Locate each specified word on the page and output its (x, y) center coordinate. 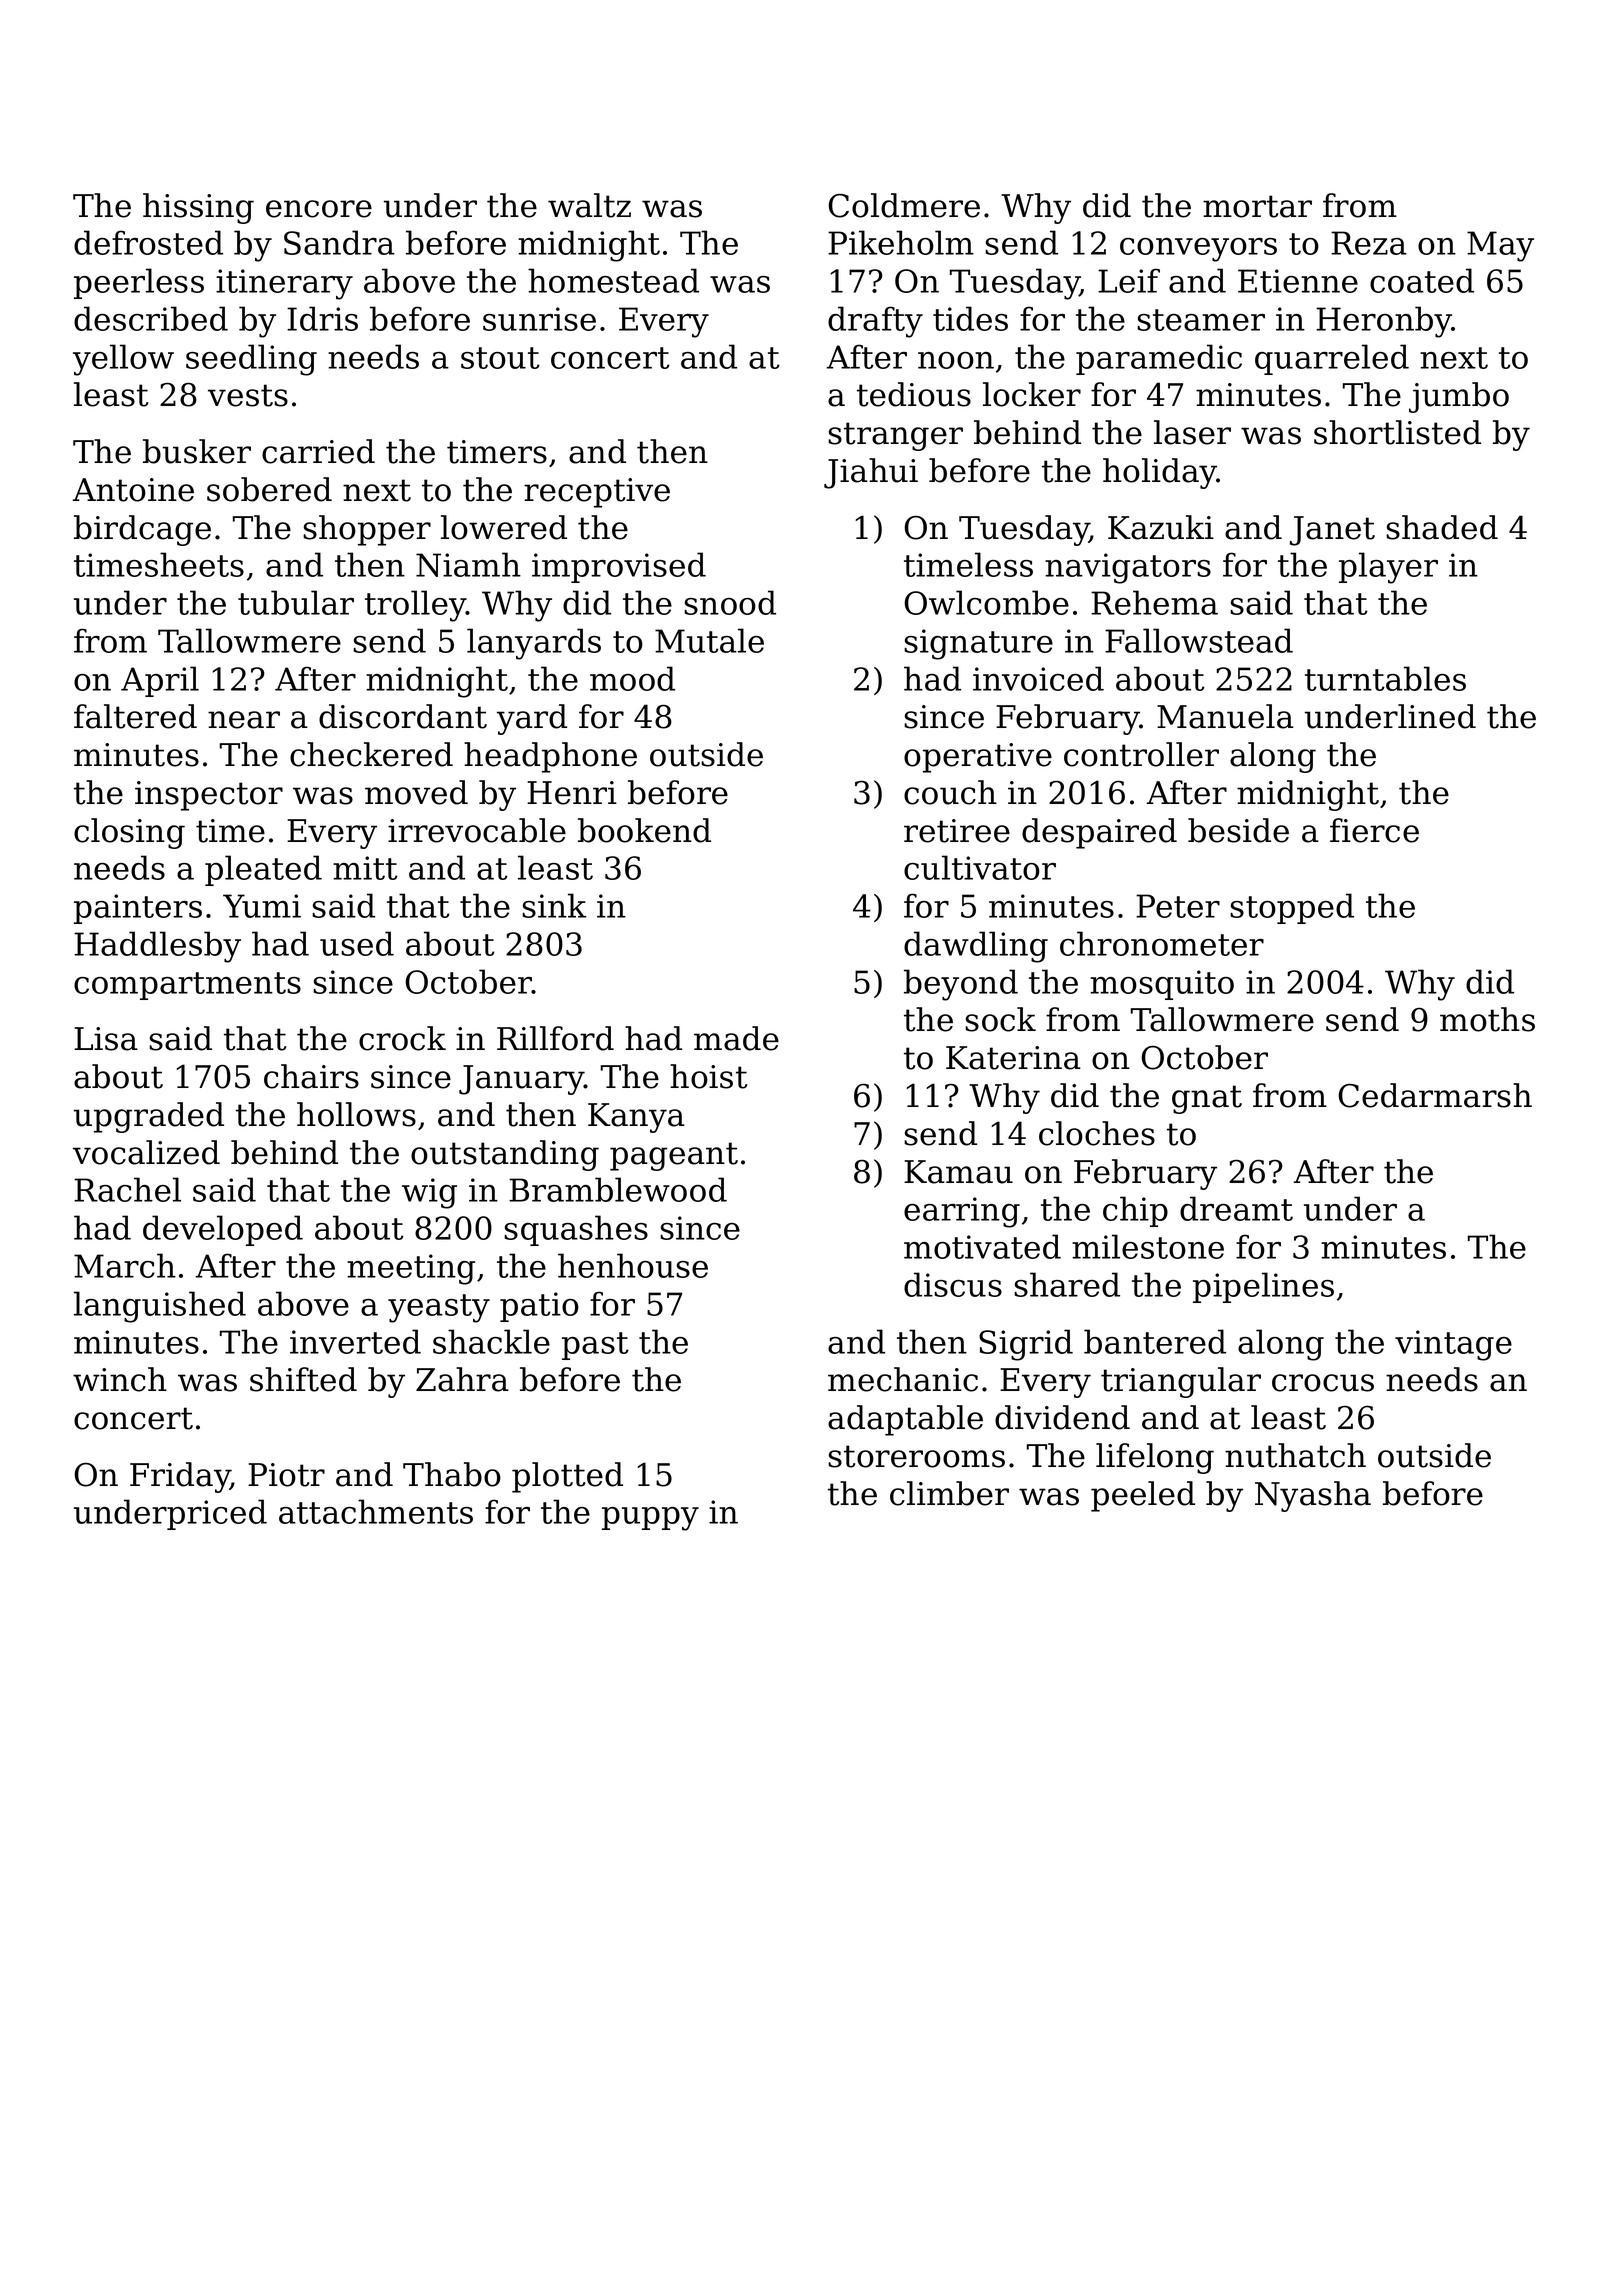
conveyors (1198, 250)
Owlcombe (986, 602)
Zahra (462, 1379)
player (1388, 568)
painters (138, 909)
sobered (269, 489)
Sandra (339, 242)
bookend (644, 830)
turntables (1385, 678)
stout (500, 358)
